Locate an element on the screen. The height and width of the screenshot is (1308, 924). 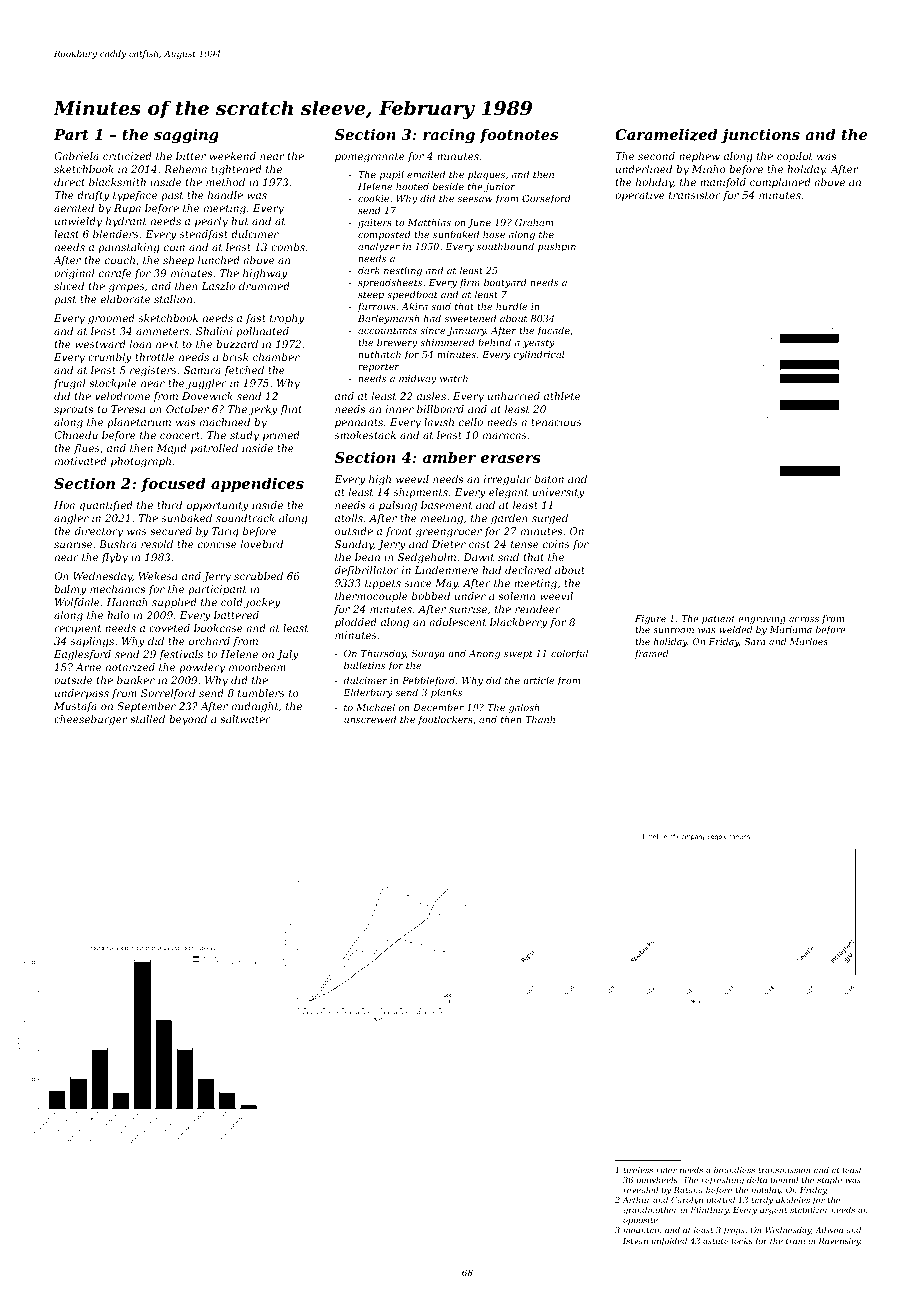
beyond is located at coordinates (188, 720).
